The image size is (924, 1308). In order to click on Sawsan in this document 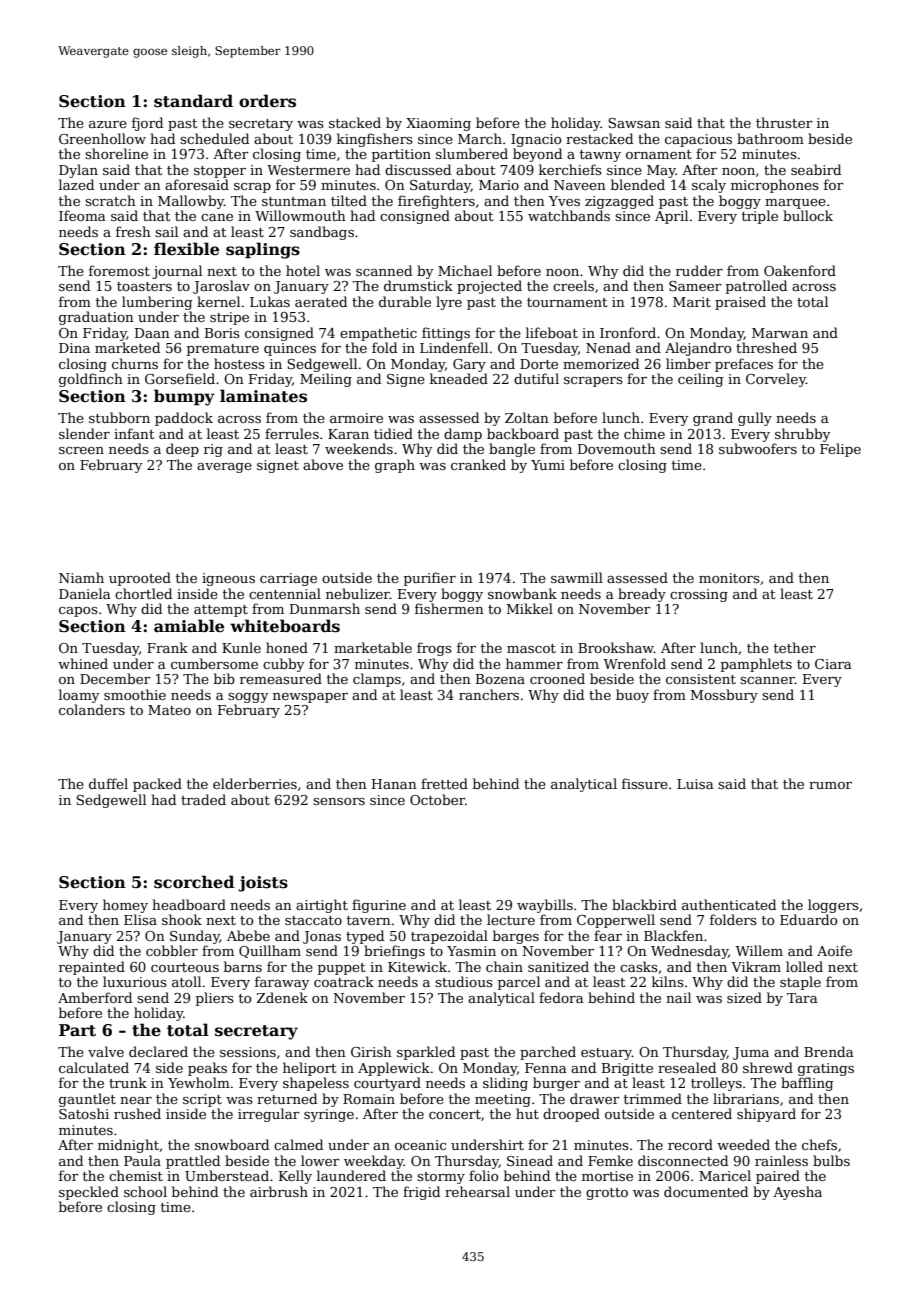, I will do `click(634, 123)`.
